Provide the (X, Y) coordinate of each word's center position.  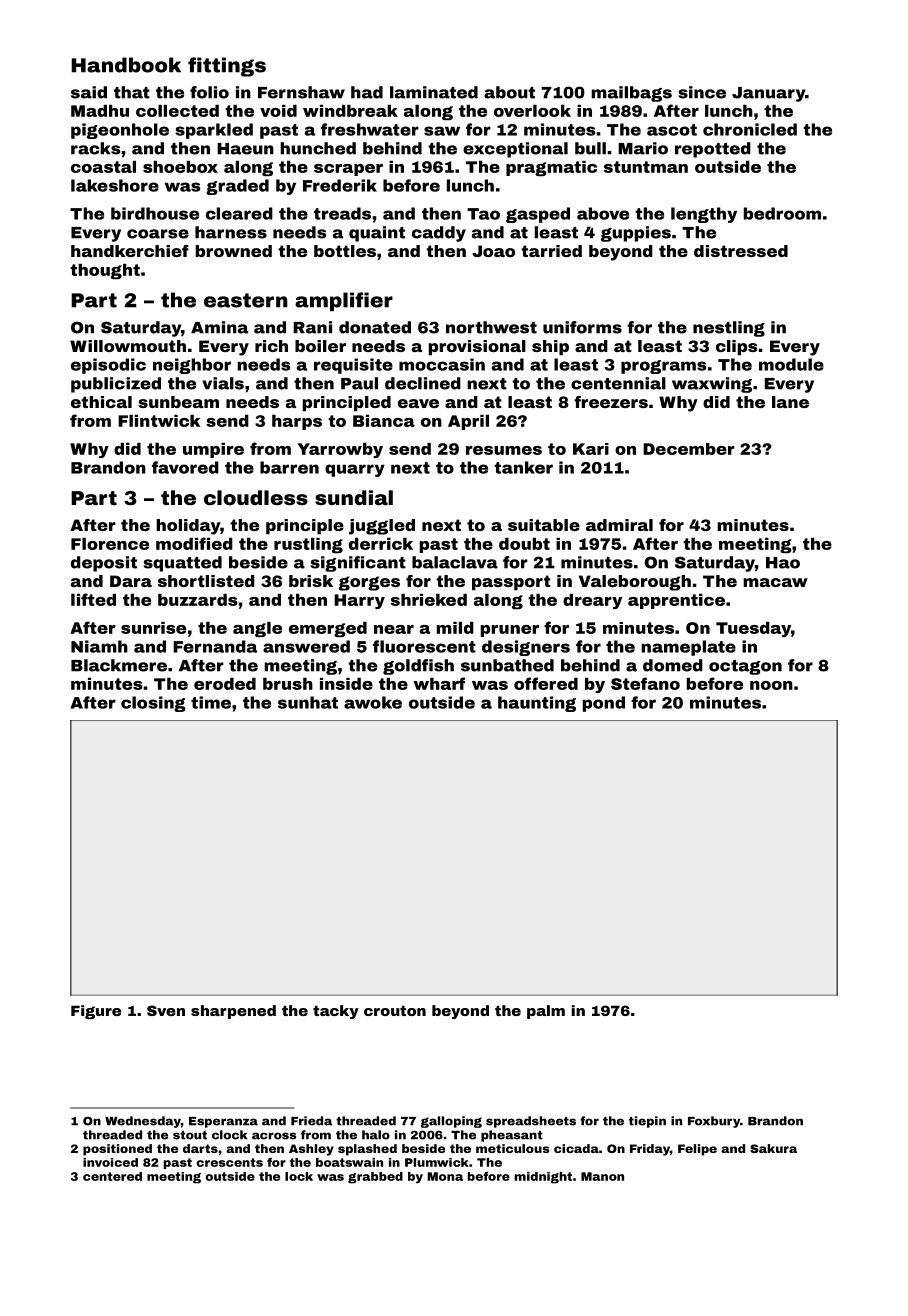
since (702, 92)
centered (112, 1176)
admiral (619, 525)
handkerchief (130, 251)
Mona (445, 1176)
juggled (382, 527)
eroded (225, 684)
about (509, 92)
